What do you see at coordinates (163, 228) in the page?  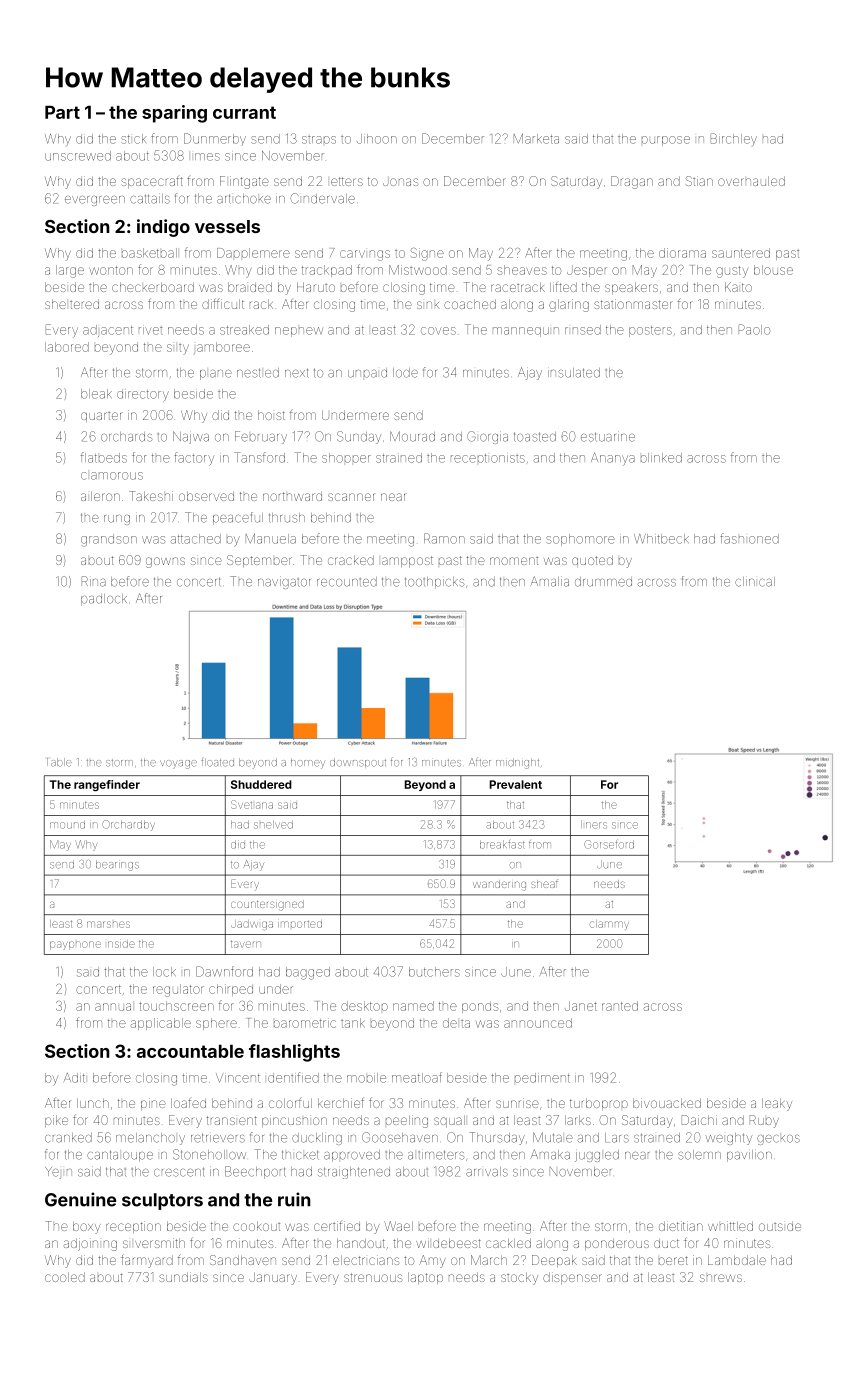 I see `indigo` at bounding box center [163, 228].
